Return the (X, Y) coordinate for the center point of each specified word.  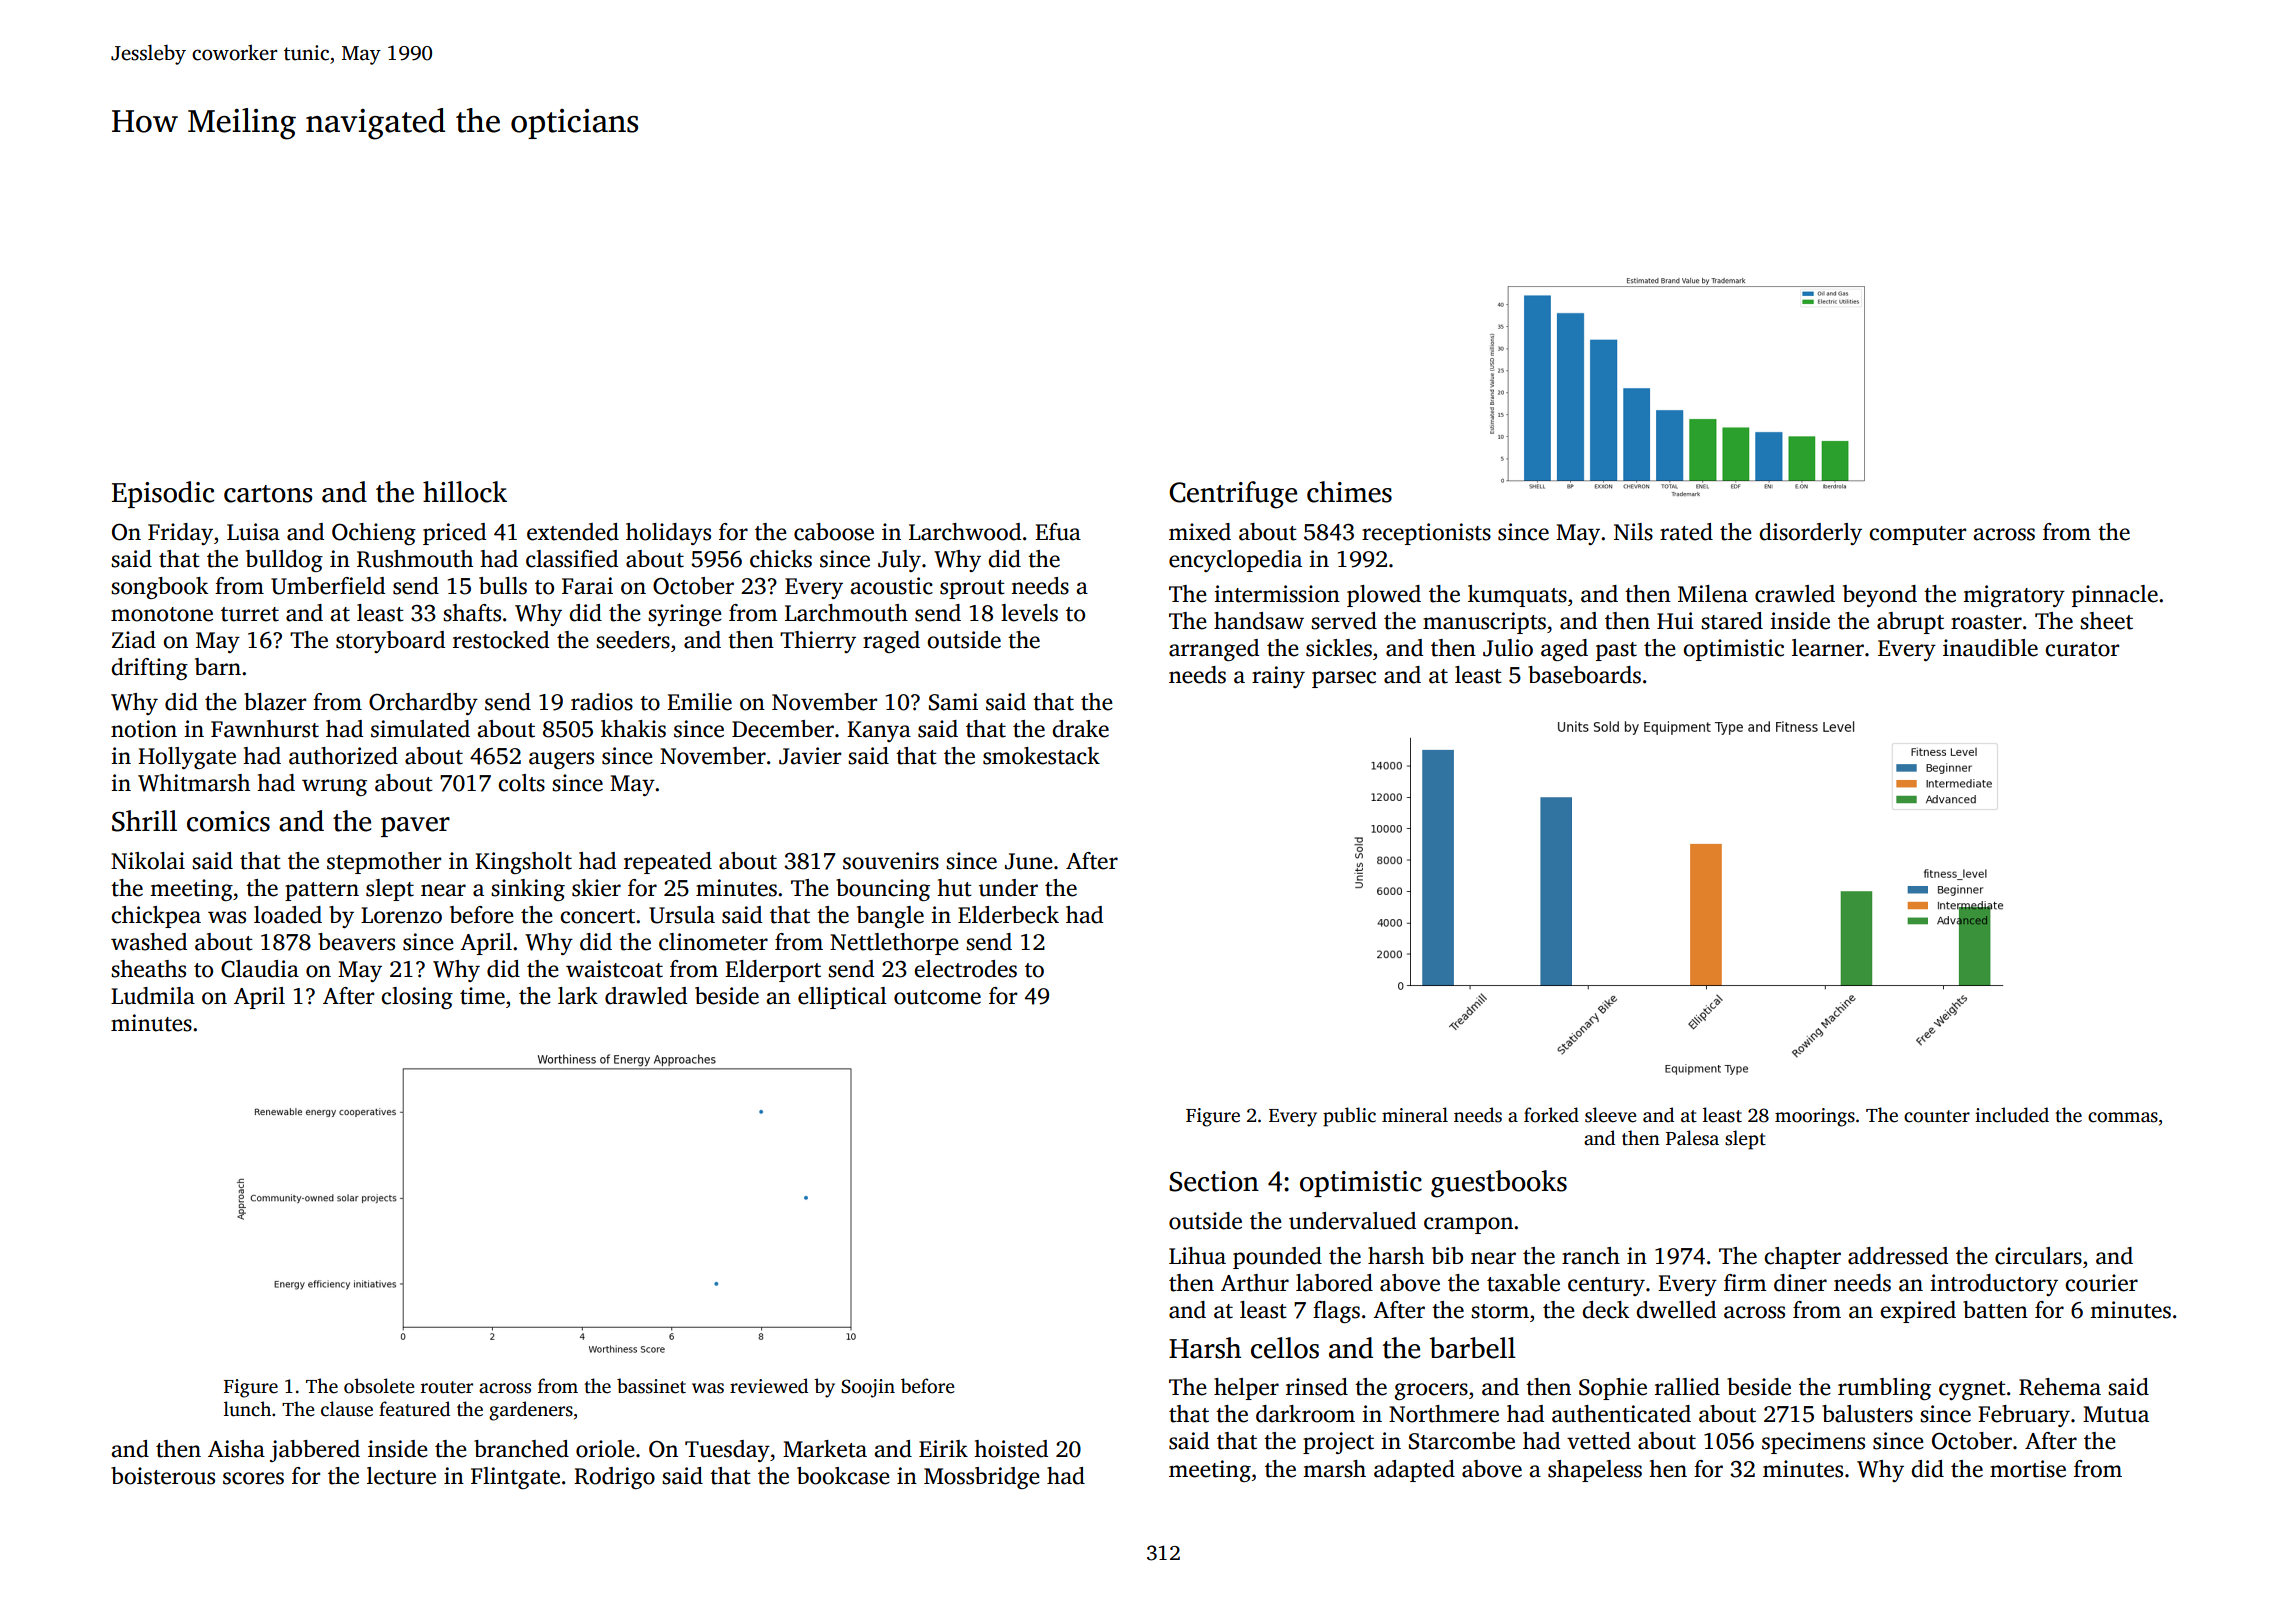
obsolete (379, 1386)
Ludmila (153, 996)
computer (1917, 535)
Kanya (879, 731)
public (1349, 1117)
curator (2082, 649)
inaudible (1990, 648)
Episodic (163, 494)
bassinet (651, 1386)
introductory (1994, 1285)
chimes (1349, 492)
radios (602, 702)
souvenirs (891, 861)
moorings (1815, 1117)
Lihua (1197, 1256)
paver (415, 827)
